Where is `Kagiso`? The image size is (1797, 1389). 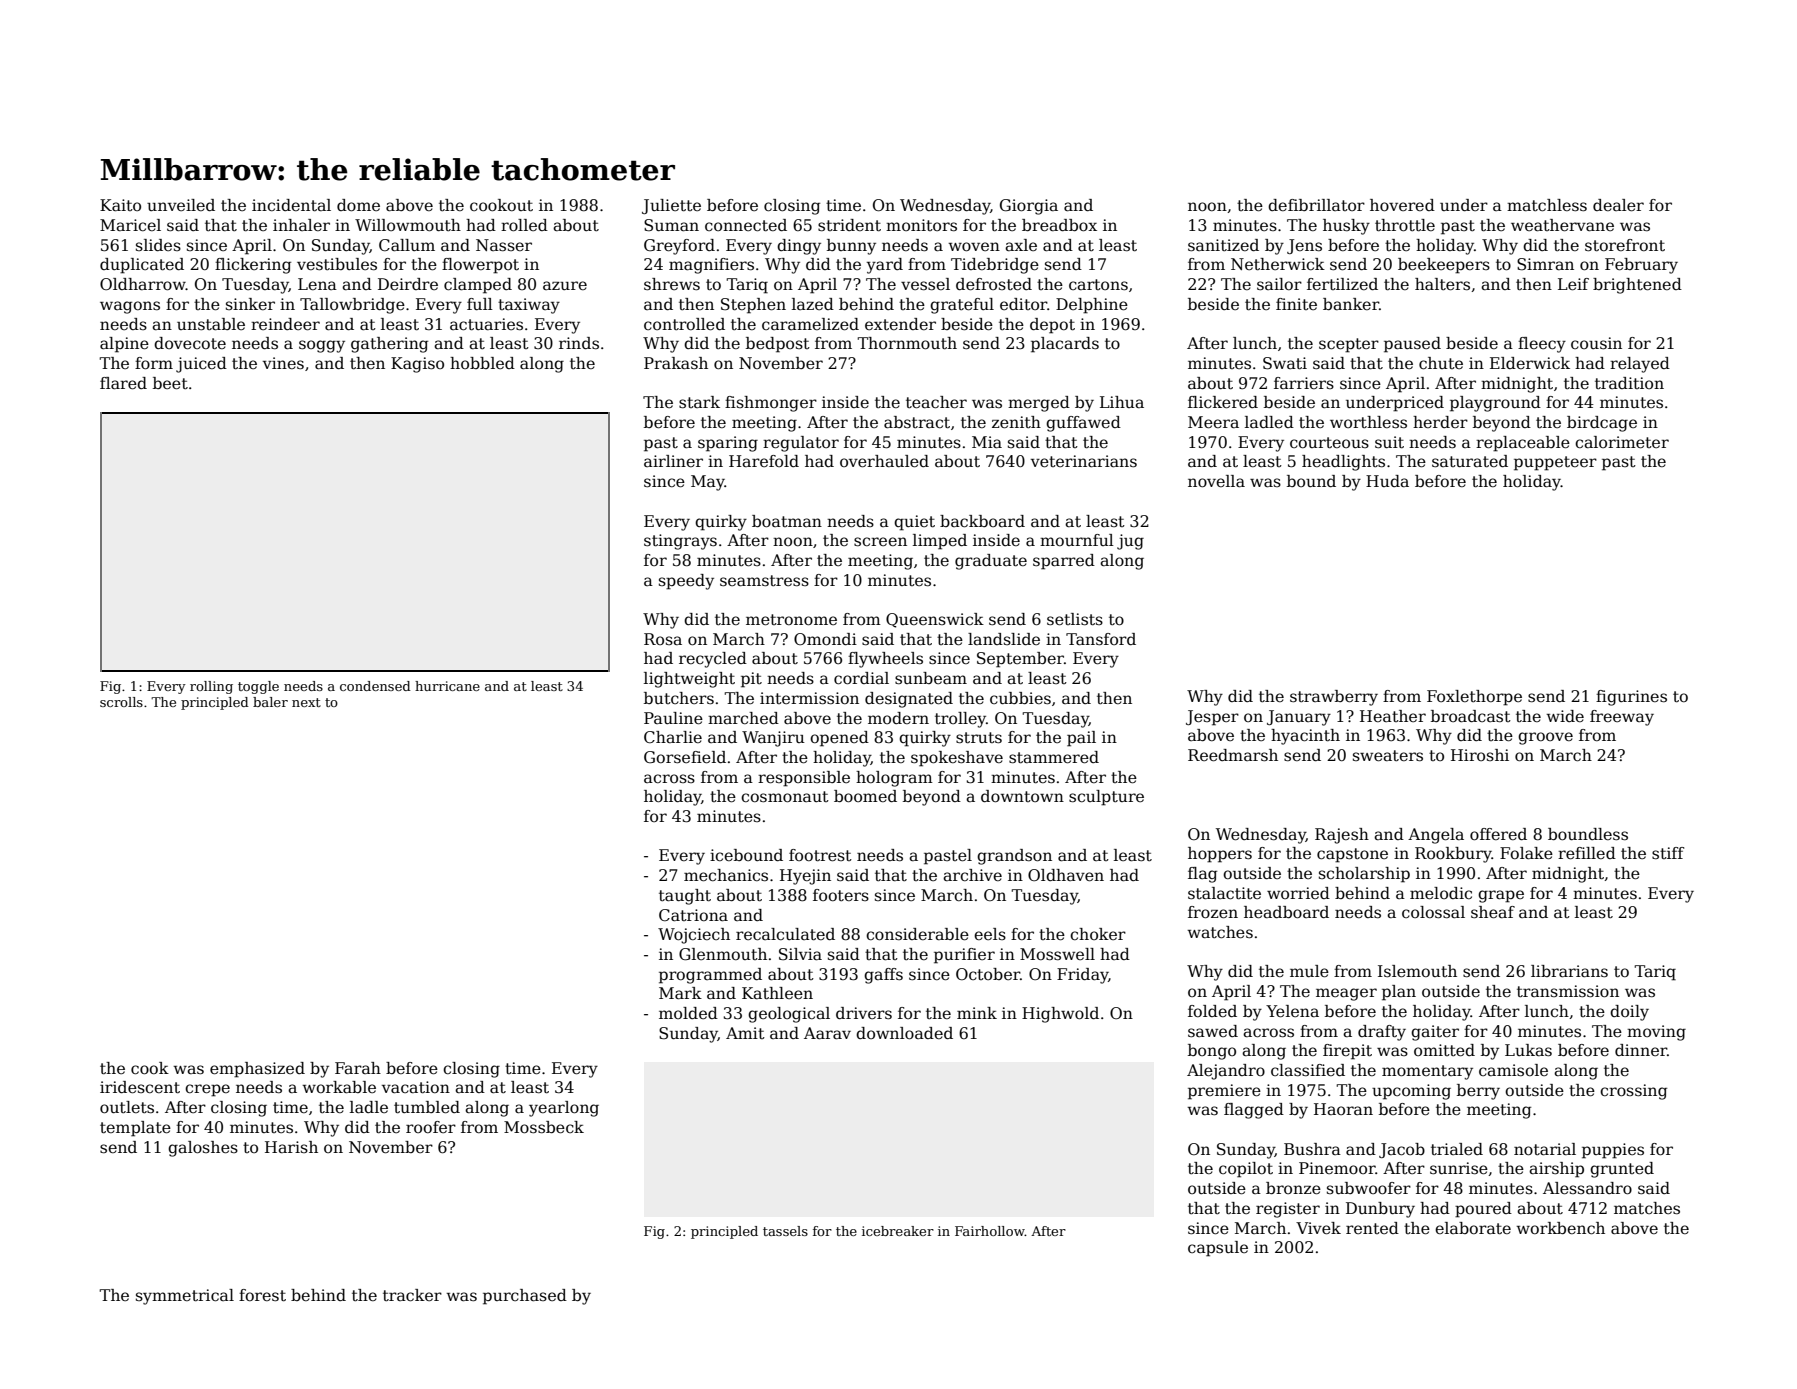 Kagiso is located at coordinates (417, 365).
